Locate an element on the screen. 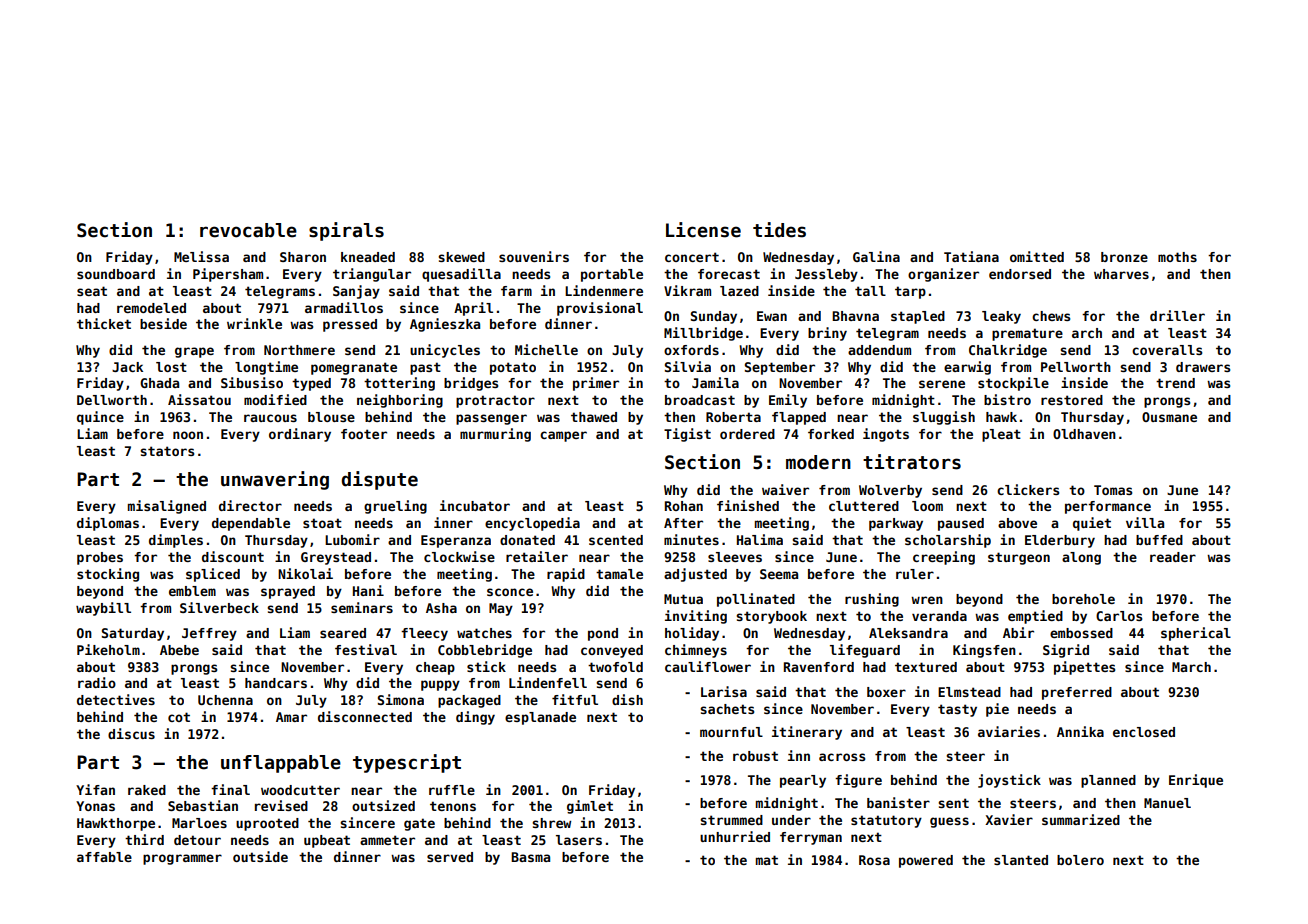 The image size is (1308, 924). seared is located at coordinates (343, 633).
